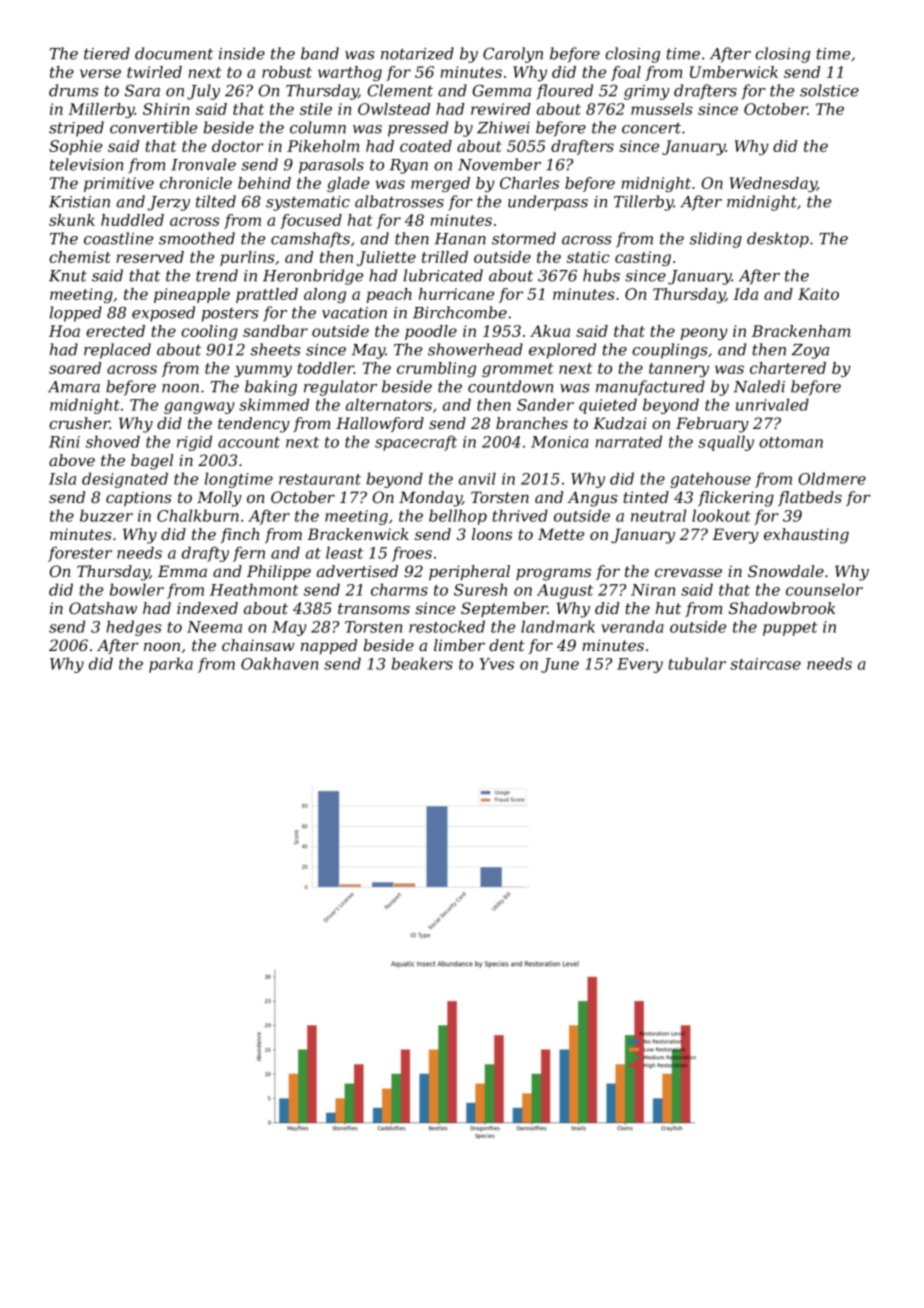 The image size is (924, 1308). What do you see at coordinates (513, 55) in the document?
I see `Carolyn` at bounding box center [513, 55].
